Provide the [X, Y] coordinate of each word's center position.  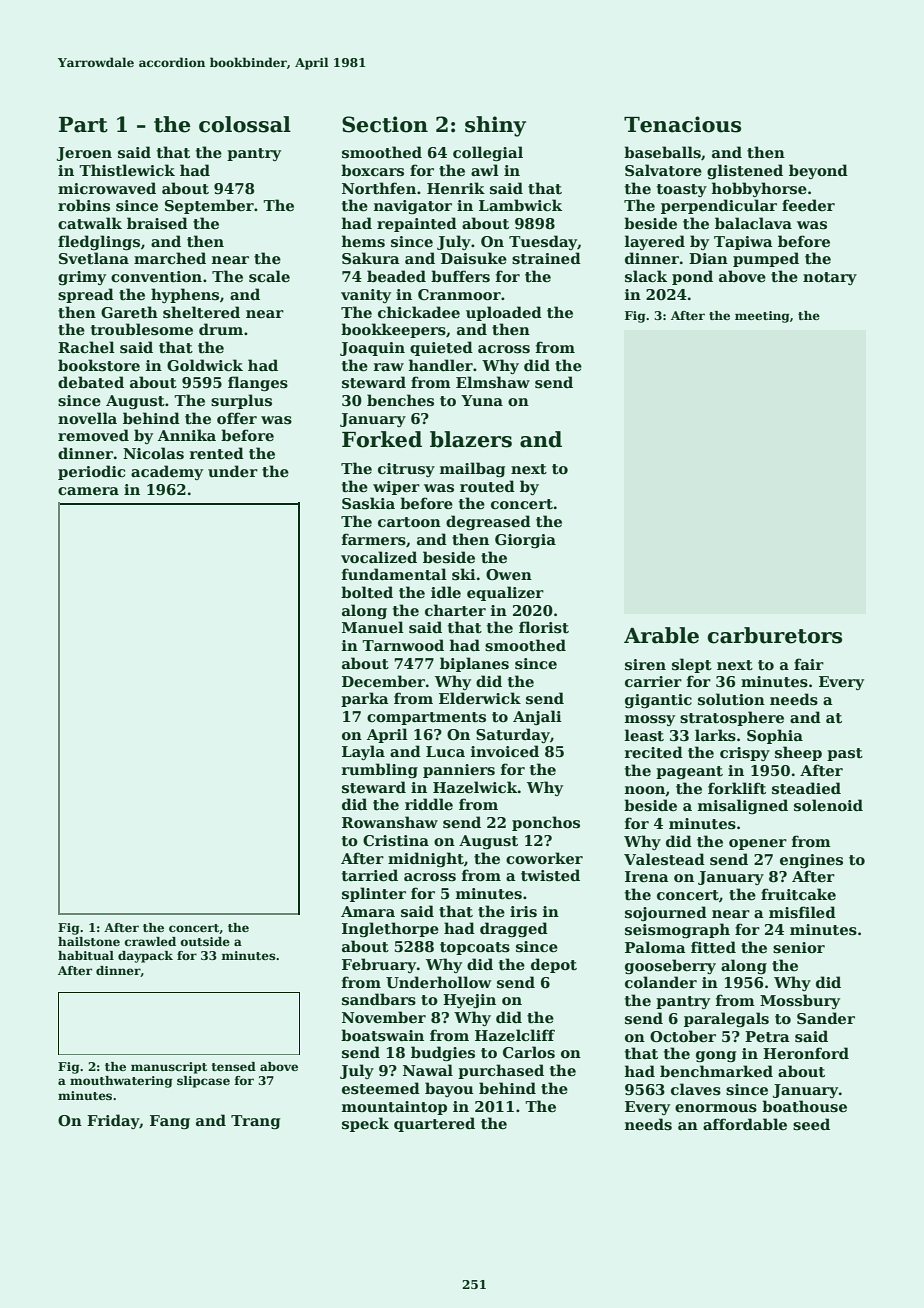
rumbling [380, 770]
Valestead [664, 859]
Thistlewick [127, 170]
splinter [374, 894]
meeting [762, 317]
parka [365, 699]
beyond [818, 171]
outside [205, 941]
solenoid [828, 805]
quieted [441, 348]
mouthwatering [121, 1082]
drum [221, 329]
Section [385, 124]
